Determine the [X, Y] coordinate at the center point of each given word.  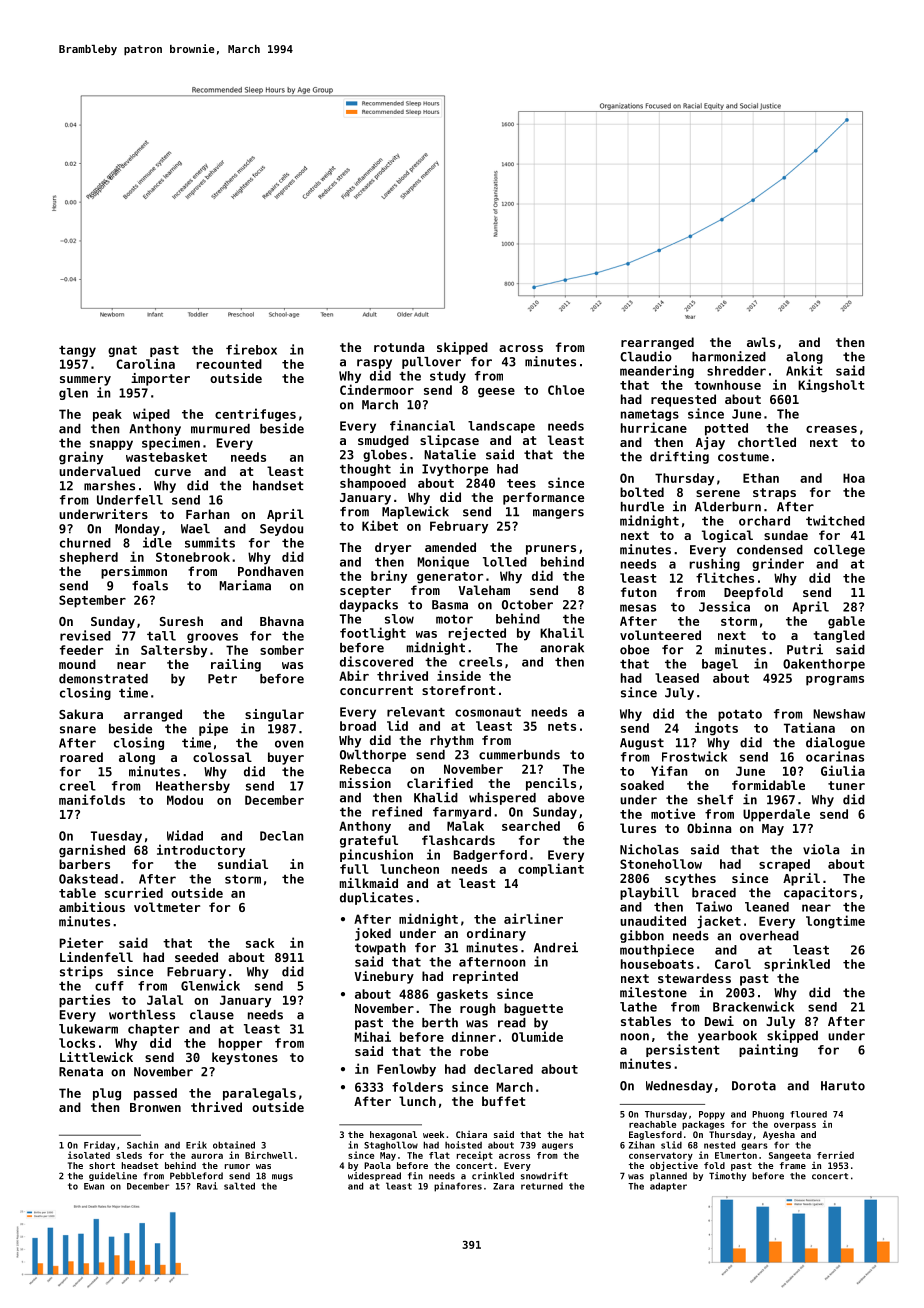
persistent [683, 1050]
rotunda [399, 347]
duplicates [376, 898]
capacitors [820, 893]
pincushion [376, 855]
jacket [719, 922]
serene [718, 493]
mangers [558, 514]
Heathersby [193, 787]
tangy [77, 351]
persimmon [134, 572]
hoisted [463, 1145]
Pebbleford [196, 1176]
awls [761, 342]
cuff [109, 986]
